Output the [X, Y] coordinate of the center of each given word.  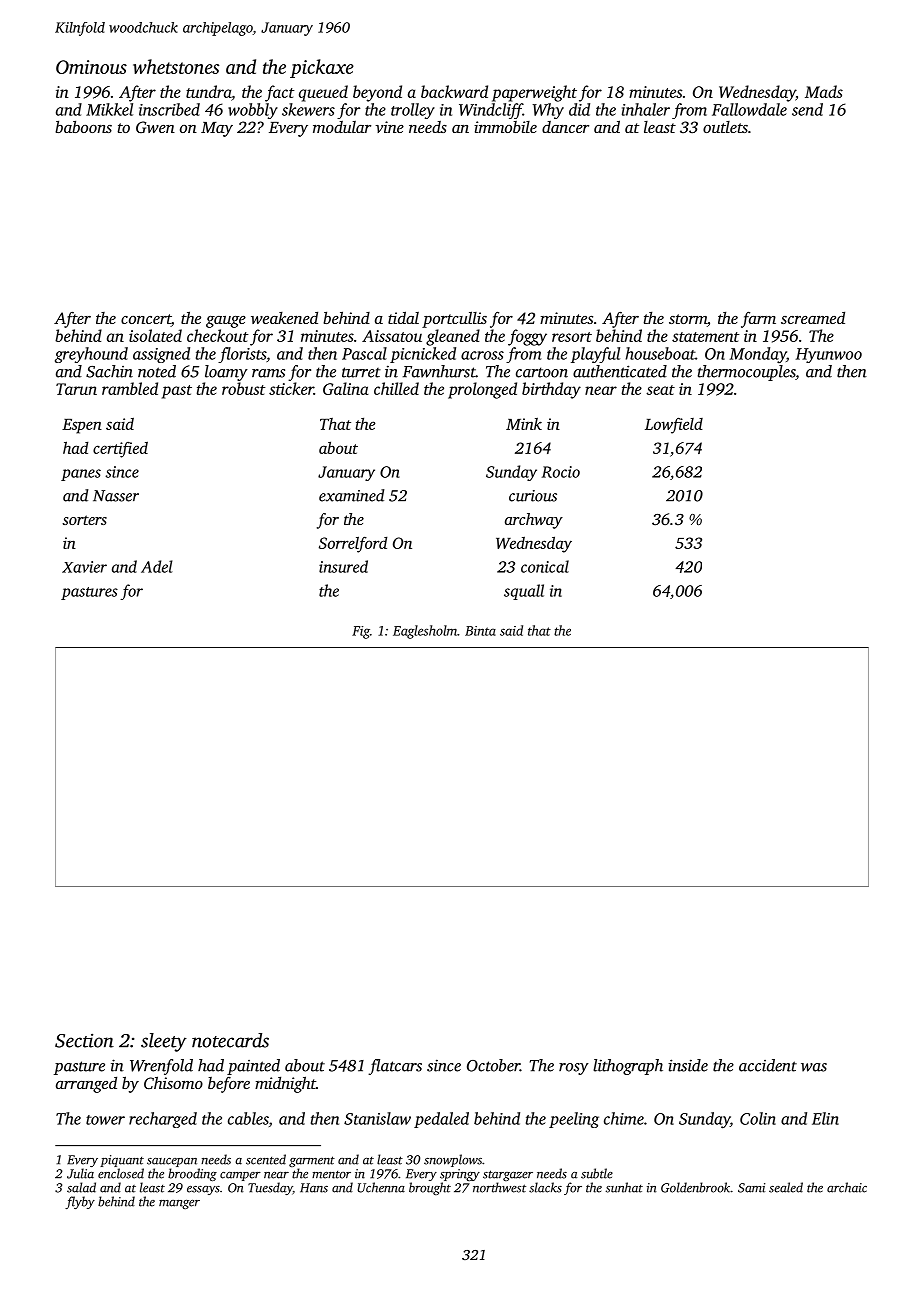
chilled [396, 388]
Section [84, 1040]
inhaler [646, 109]
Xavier [84, 567]
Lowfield [674, 425]
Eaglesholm [425, 632]
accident [768, 1065]
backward [454, 91]
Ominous [91, 67]
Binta [480, 631]
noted [157, 371]
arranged [86, 1084]
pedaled [441, 1120]
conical [545, 566]
